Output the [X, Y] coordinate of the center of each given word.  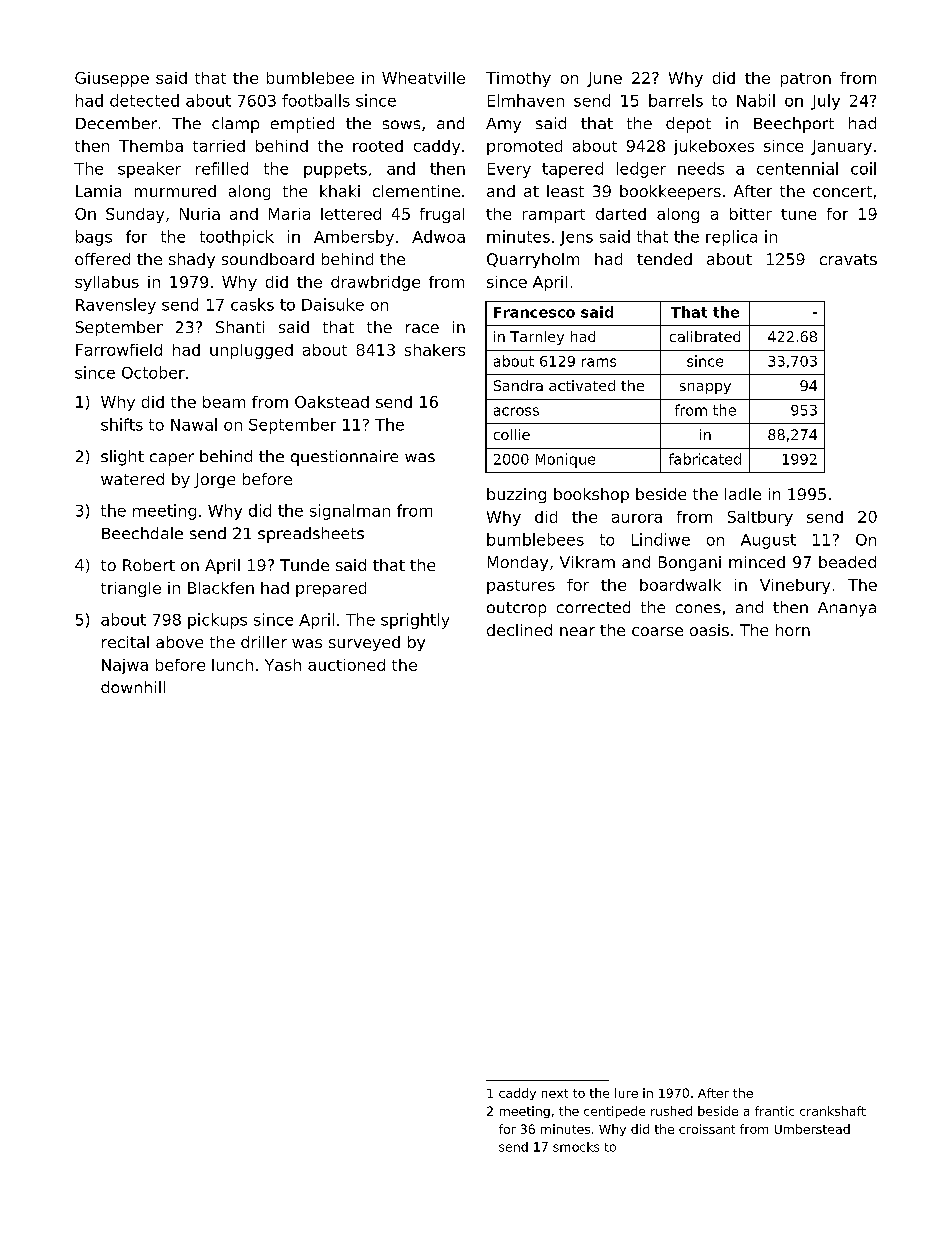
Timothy [518, 79]
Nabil [756, 100]
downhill [133, 687]
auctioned [346, 665]
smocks [576, 1147]
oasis [709, 630]
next [555, 1093]
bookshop [591, 495]
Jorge [214, 480]
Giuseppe [112, 79]
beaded [847, 562]
